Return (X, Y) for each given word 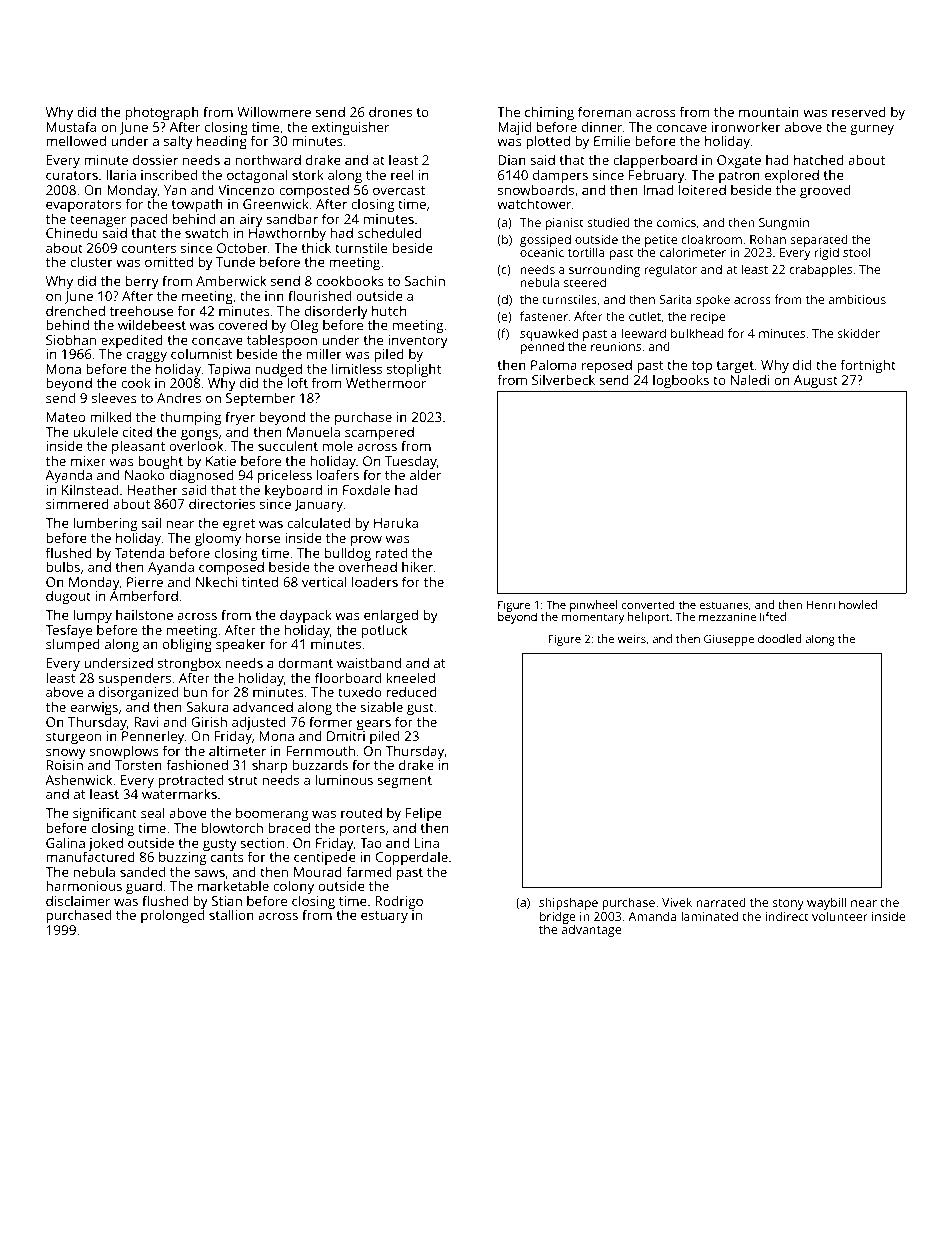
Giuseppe (729, 640)
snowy (66, 754)
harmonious (84, 885)
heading (222, 142)
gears (374, 725)
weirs (632, 638)
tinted (260, 581)
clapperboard (655, 162)
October (242, 247)
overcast (399, 190)
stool (857, 252)
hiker (418, 566)
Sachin (425, 280)
